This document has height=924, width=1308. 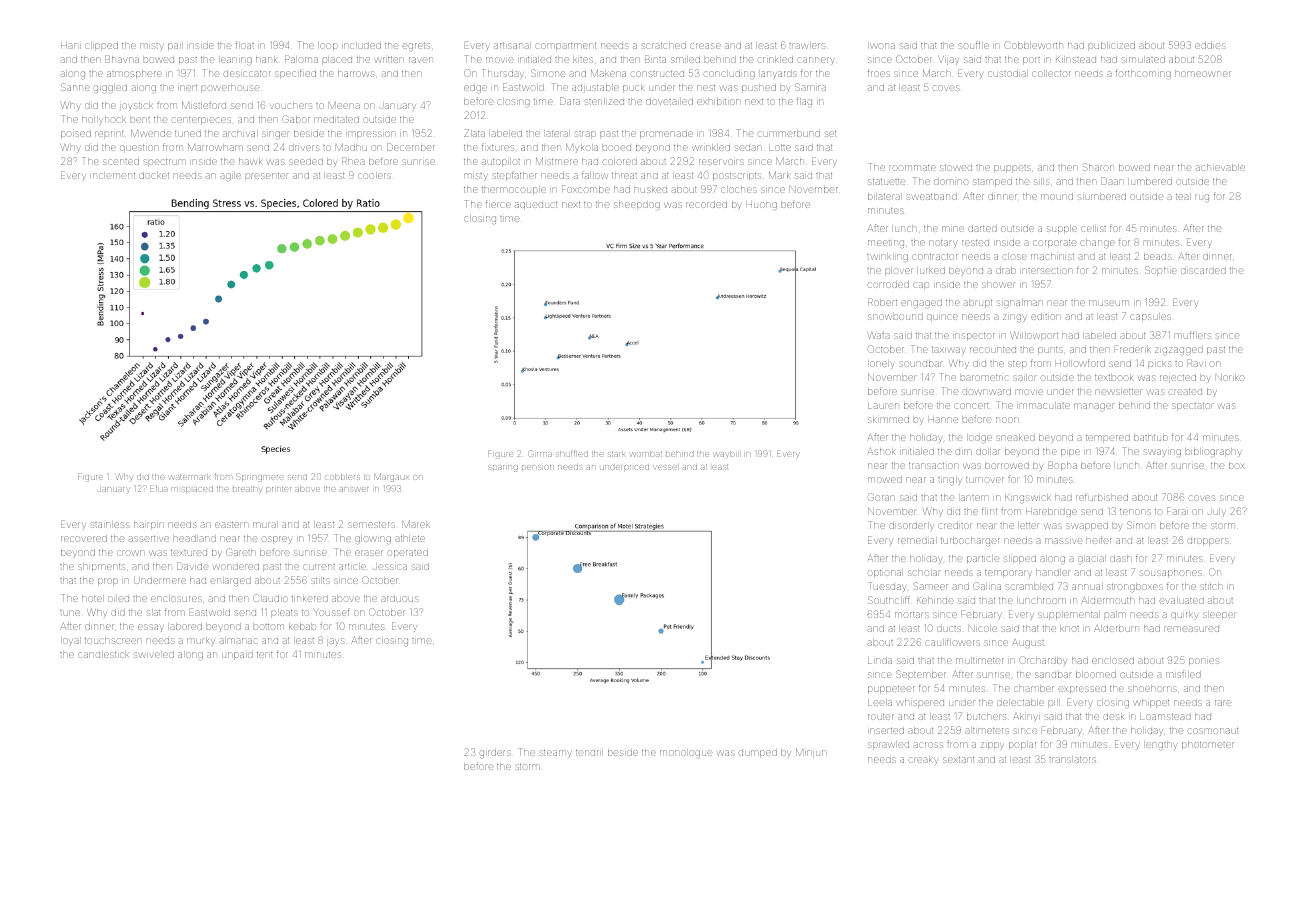 I want to click on Linda, so click(x=880, y=661).
